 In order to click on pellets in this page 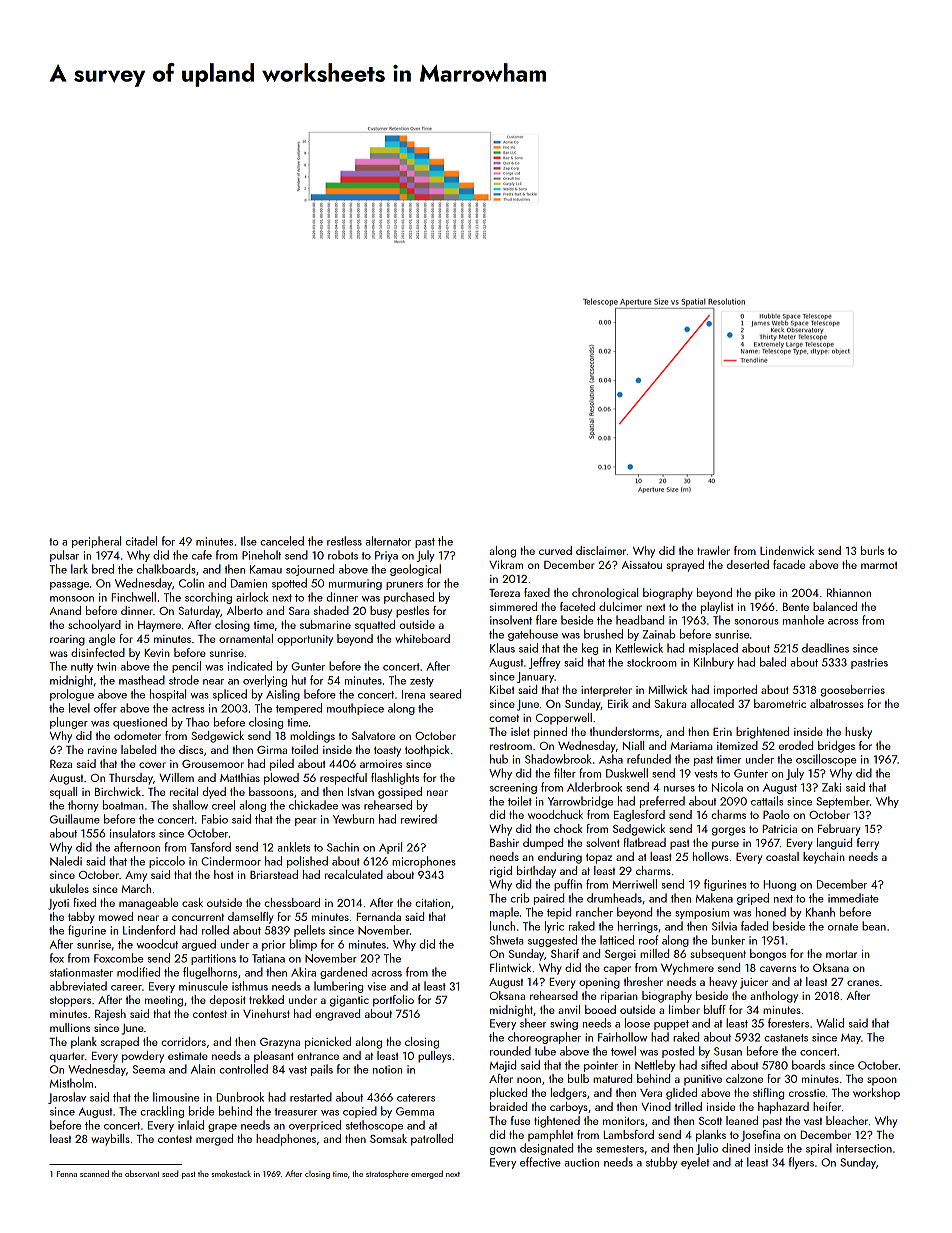, I will do `click(309, 931)`.
